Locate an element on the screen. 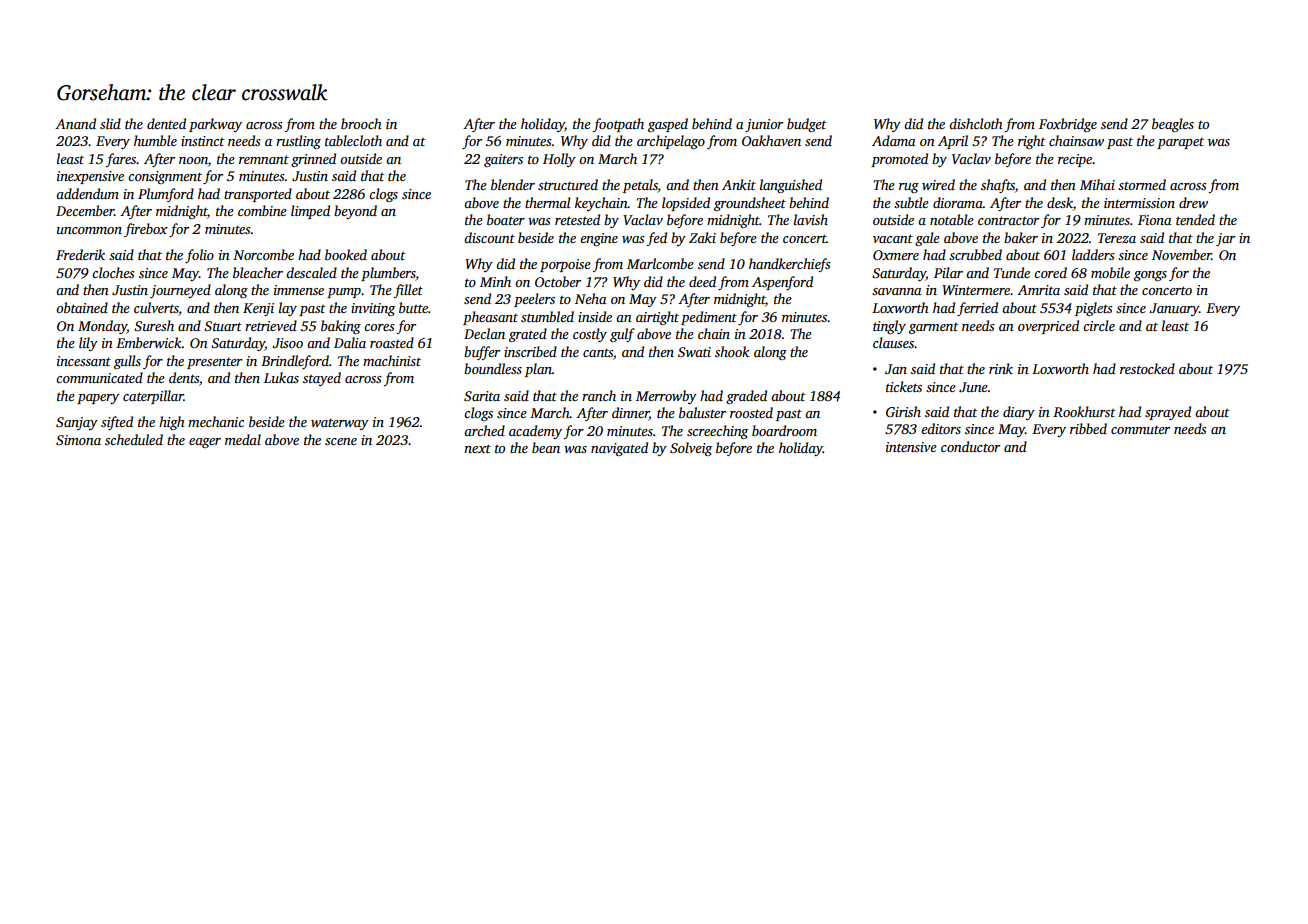 The height and width of the screenshot is (924, 1308). scrubbed is located at coordinates (975, 254).
